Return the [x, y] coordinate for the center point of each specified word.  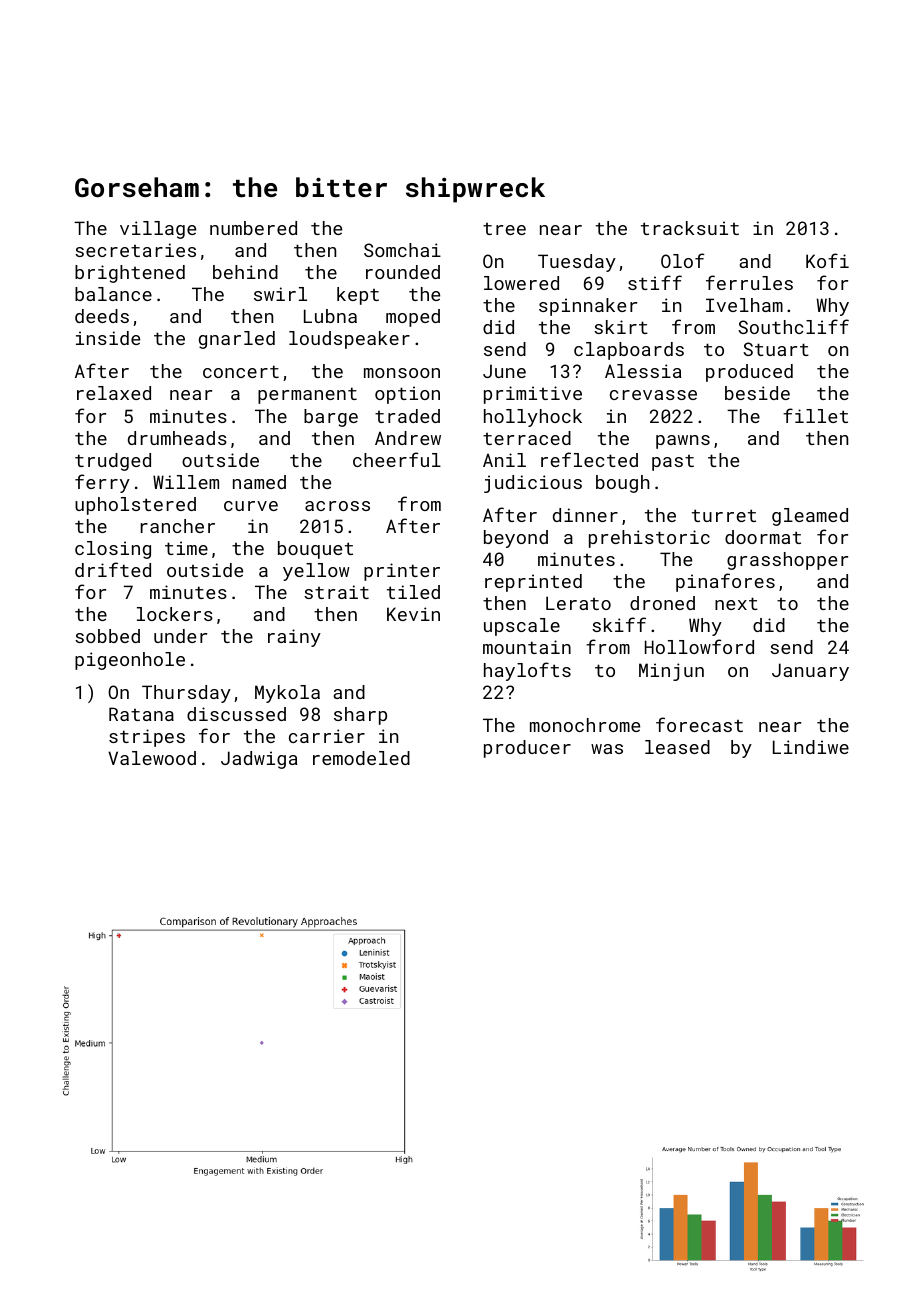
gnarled [237, 340]
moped [413, 318]
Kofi [827, 260]
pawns [683, 442]
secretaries [135, 250]
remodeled [361, 758]
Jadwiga [259, 760]
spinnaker [588, 307]
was [607, 749]
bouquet [315, 550]
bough [623, 484]
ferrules [749, 282]
